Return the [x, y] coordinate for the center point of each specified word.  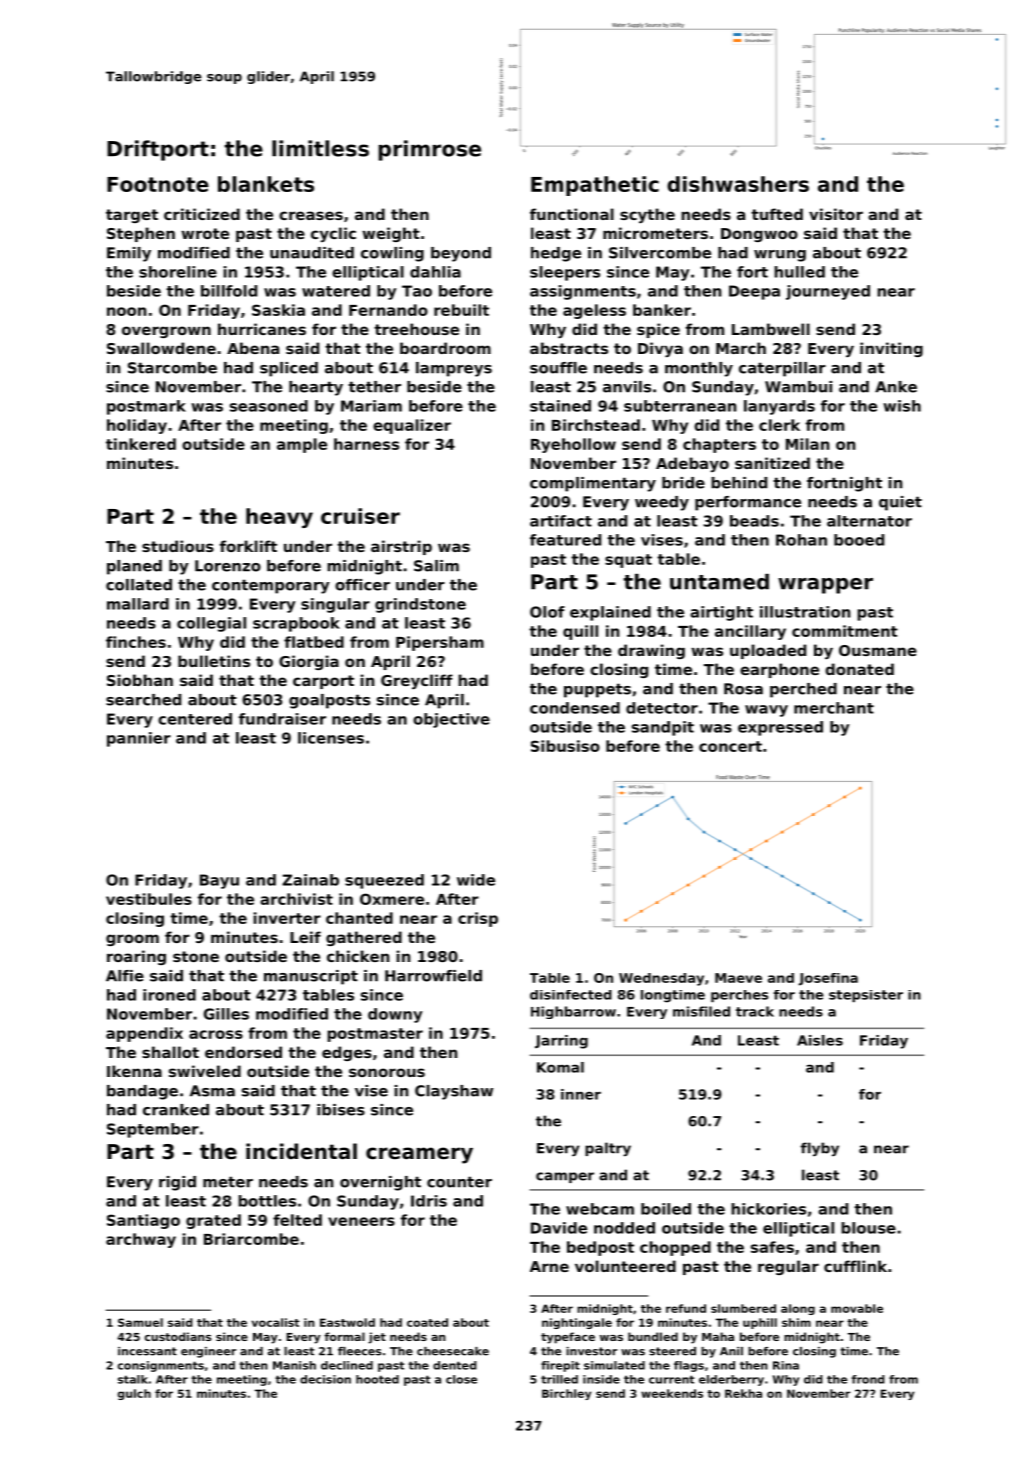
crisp [478, 919]
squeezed [384, 881]
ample [302, 445]
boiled [666, 1209]
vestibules [149, 899]
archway [141, 1240]
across [216, 1034]
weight [391, 234]
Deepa [754, 292]
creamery [419, 1155]
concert [730, 746]
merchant [834, 708]
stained [560, 406]
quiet [900, 503]
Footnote [158, 184]
